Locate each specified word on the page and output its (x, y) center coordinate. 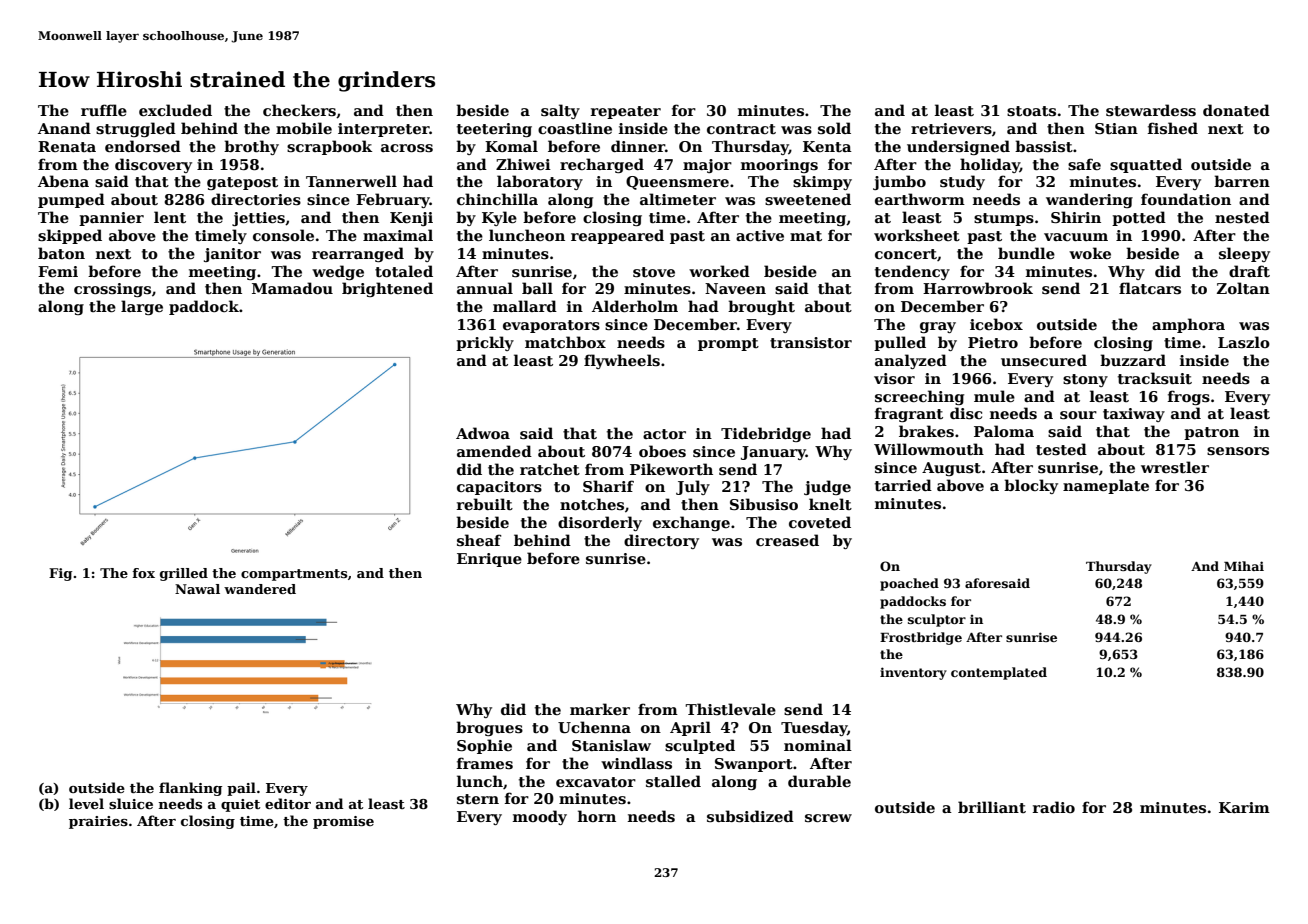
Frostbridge (921, 638)
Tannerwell (351, 181)
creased (787, 540)
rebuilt (485, 504)
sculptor (937, 620)
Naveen (735, 288)
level (86, 803)
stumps (1004, 219)
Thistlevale (730, 709)
